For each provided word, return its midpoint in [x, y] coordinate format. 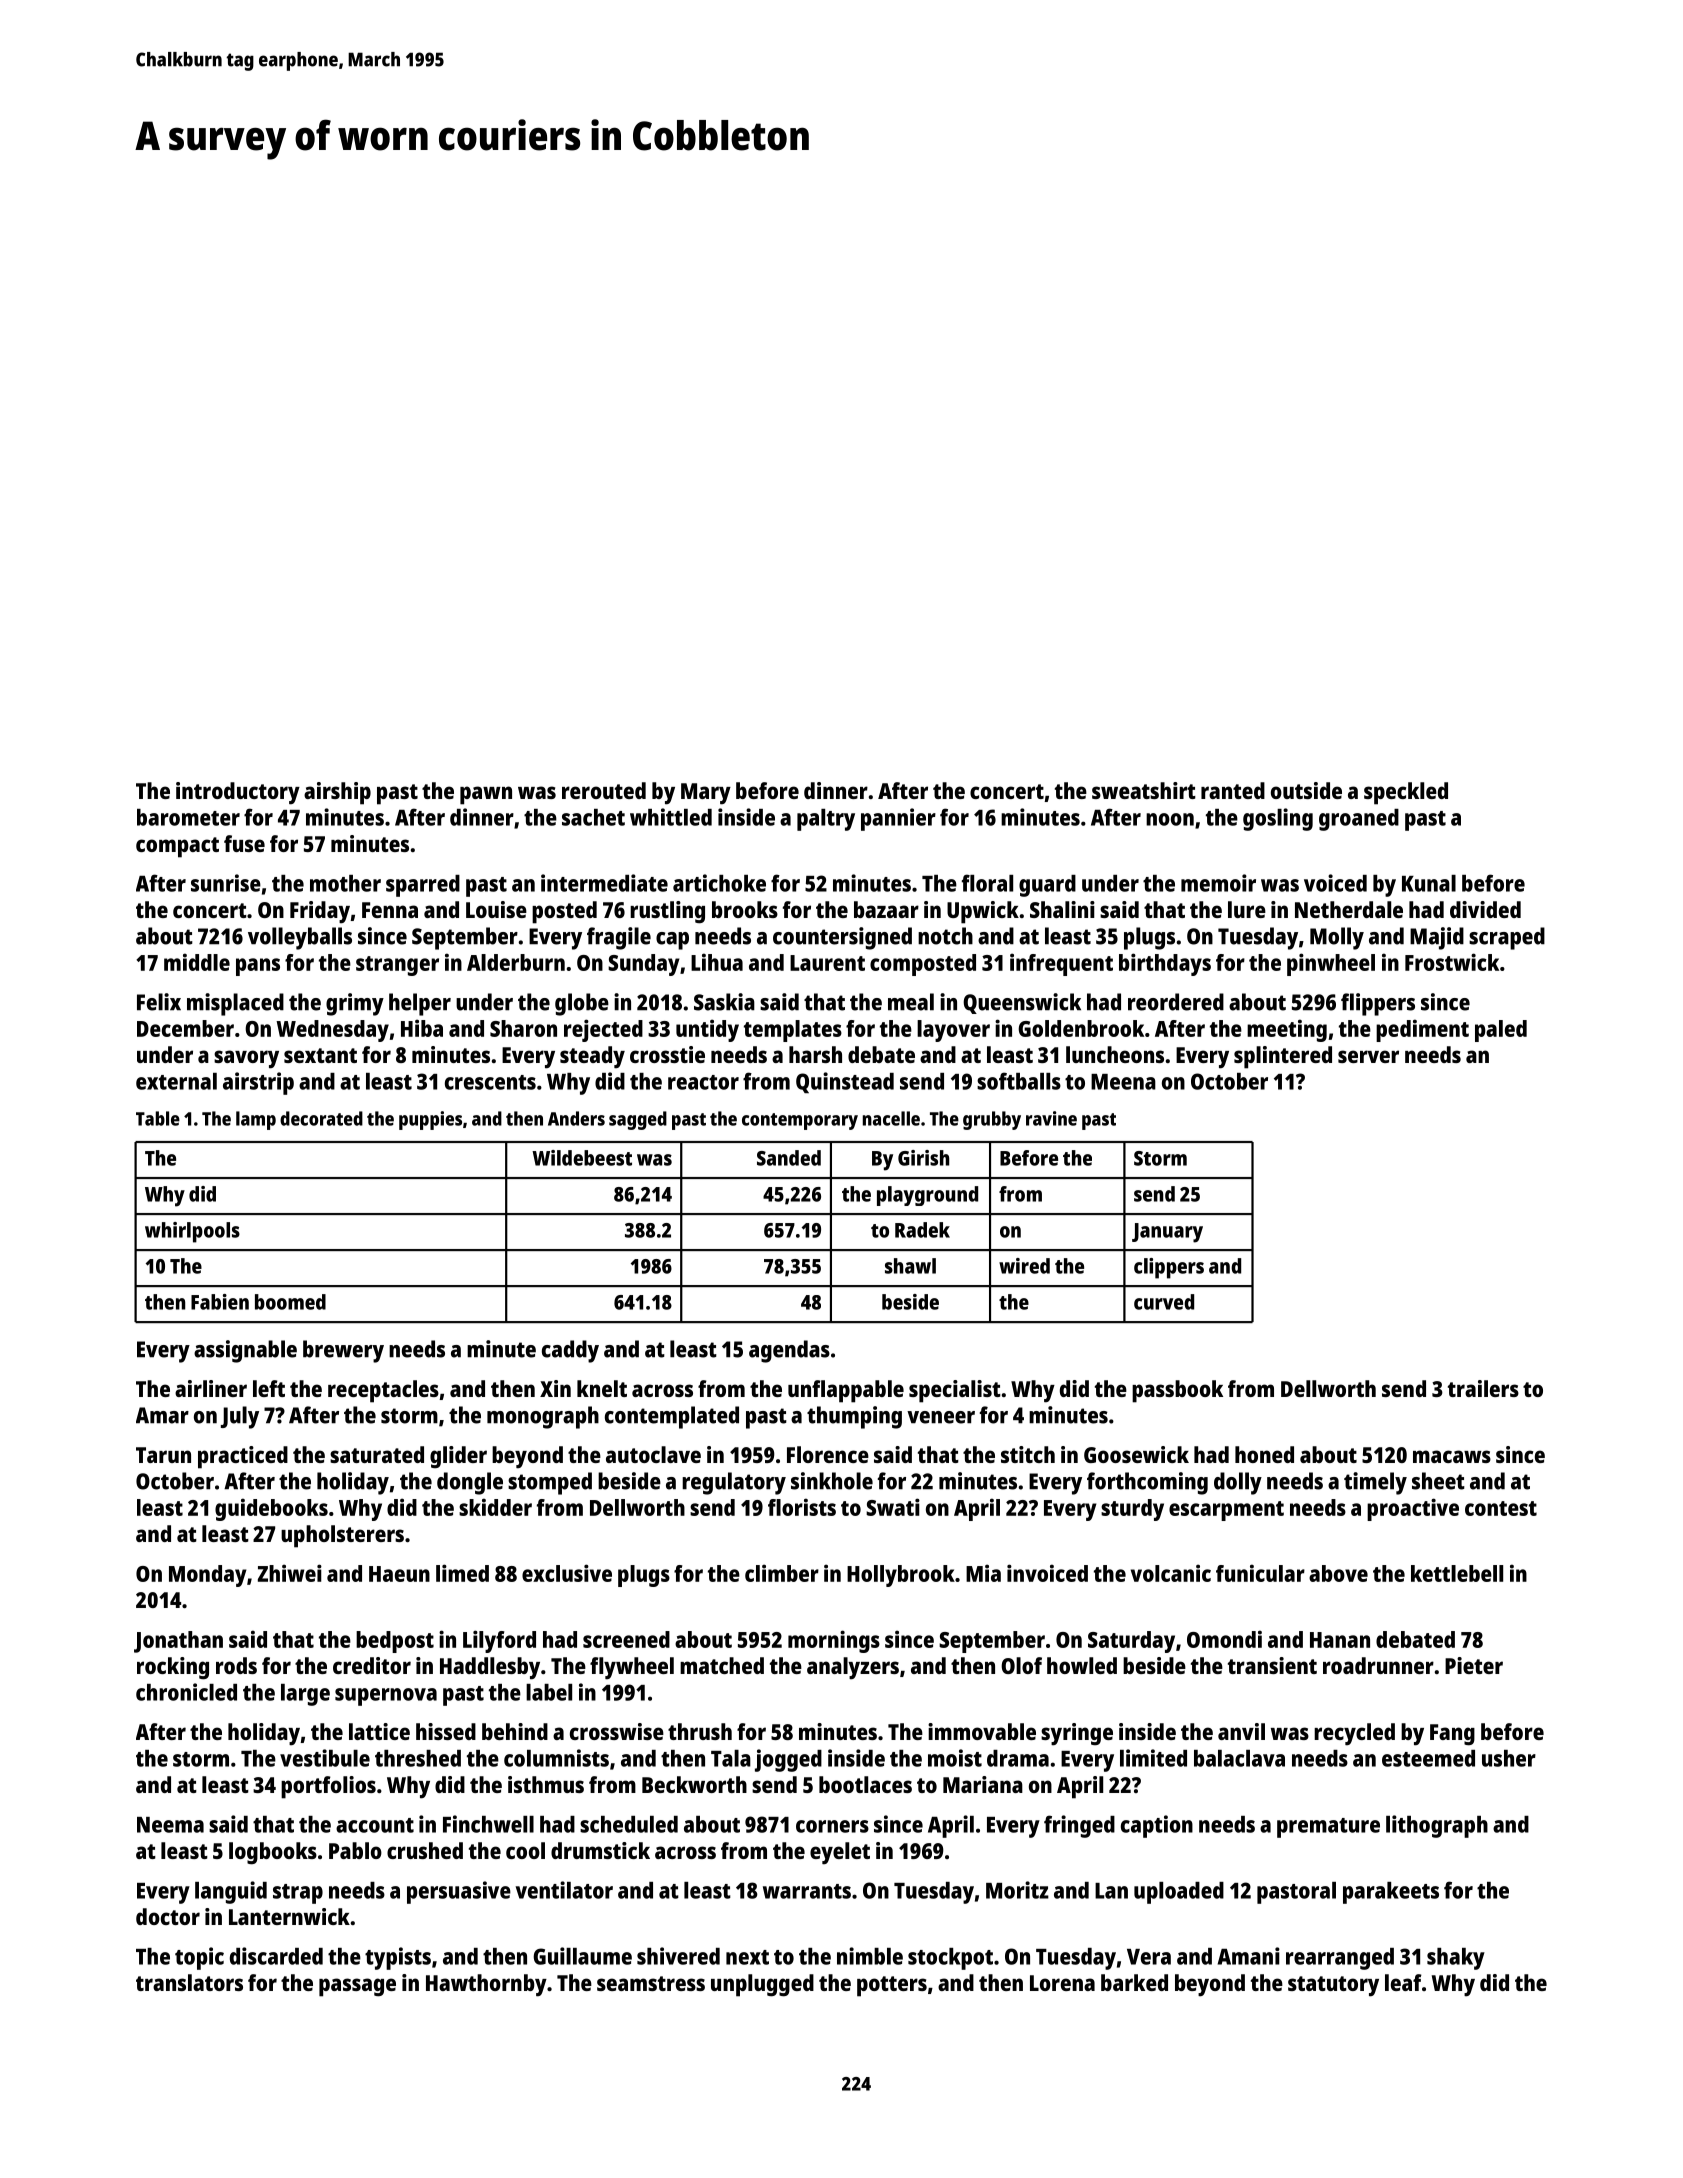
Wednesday [332, 1031]
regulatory [734, 1483]
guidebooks [271, 1509]
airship [337, 793]
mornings [834, 1641]
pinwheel [1331, 964]
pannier [898, 819]
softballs [1019, 1081]
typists [398, 1958]
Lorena [1062, 1983]
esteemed [1428, 1758]
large [305, 1695]
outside [1306, 790]
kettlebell [1457, 1573]
